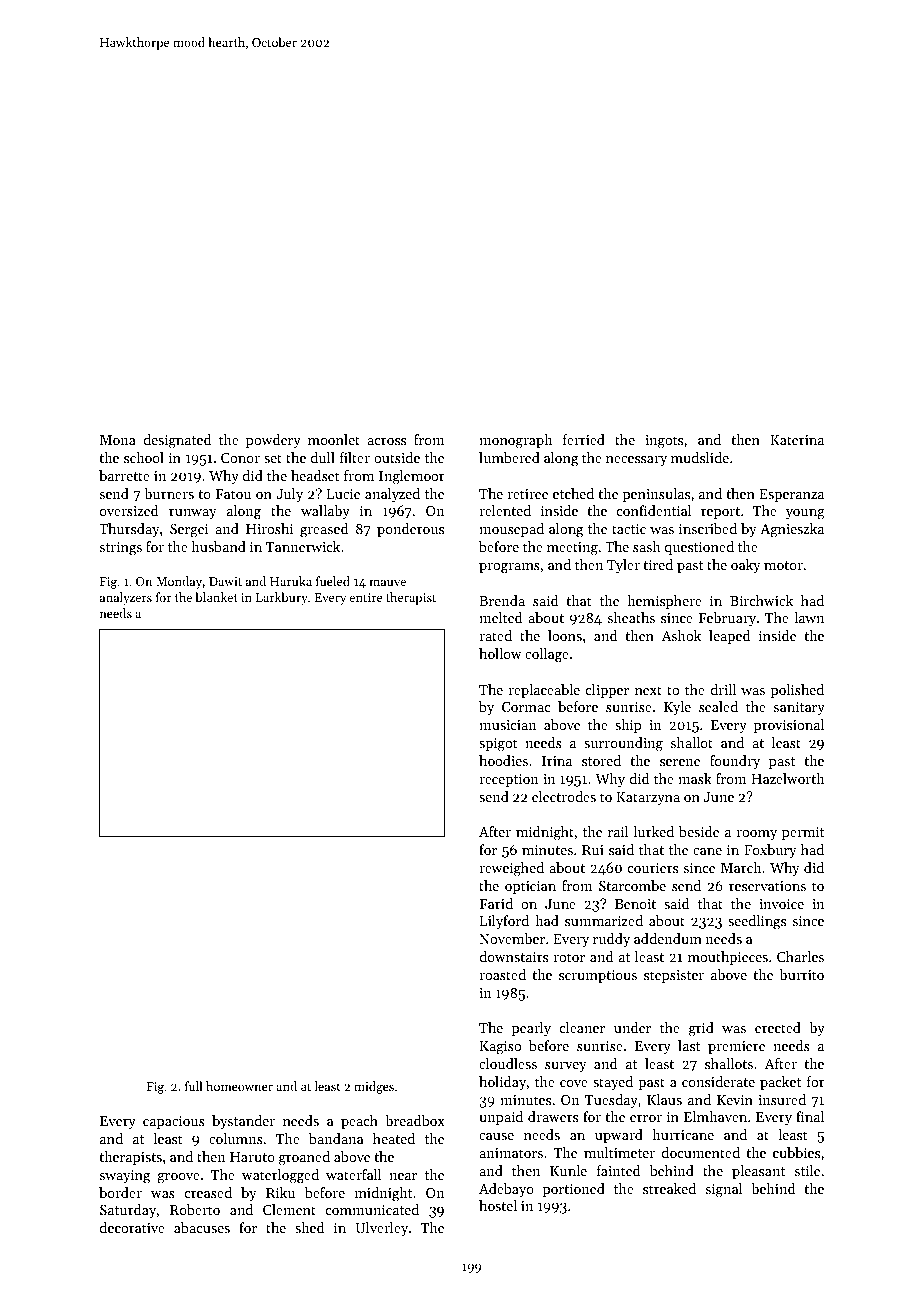  What do you see at coordinates (513, 956) in the screenshot?
I see `downstairs` at bounding box center [513, 956].
